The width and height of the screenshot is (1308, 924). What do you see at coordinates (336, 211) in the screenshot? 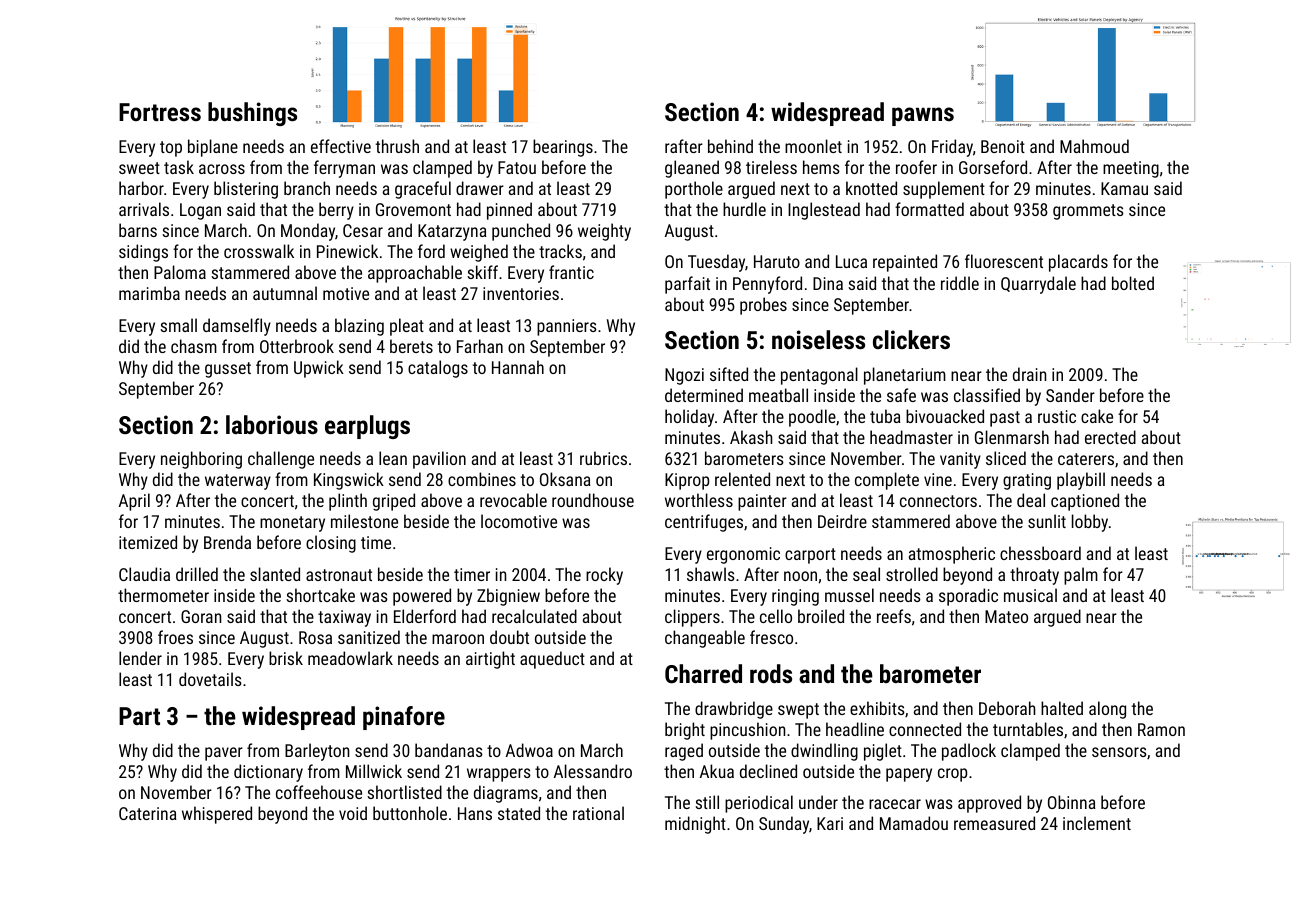
I see `berry` at bounding box center [336, 211].
